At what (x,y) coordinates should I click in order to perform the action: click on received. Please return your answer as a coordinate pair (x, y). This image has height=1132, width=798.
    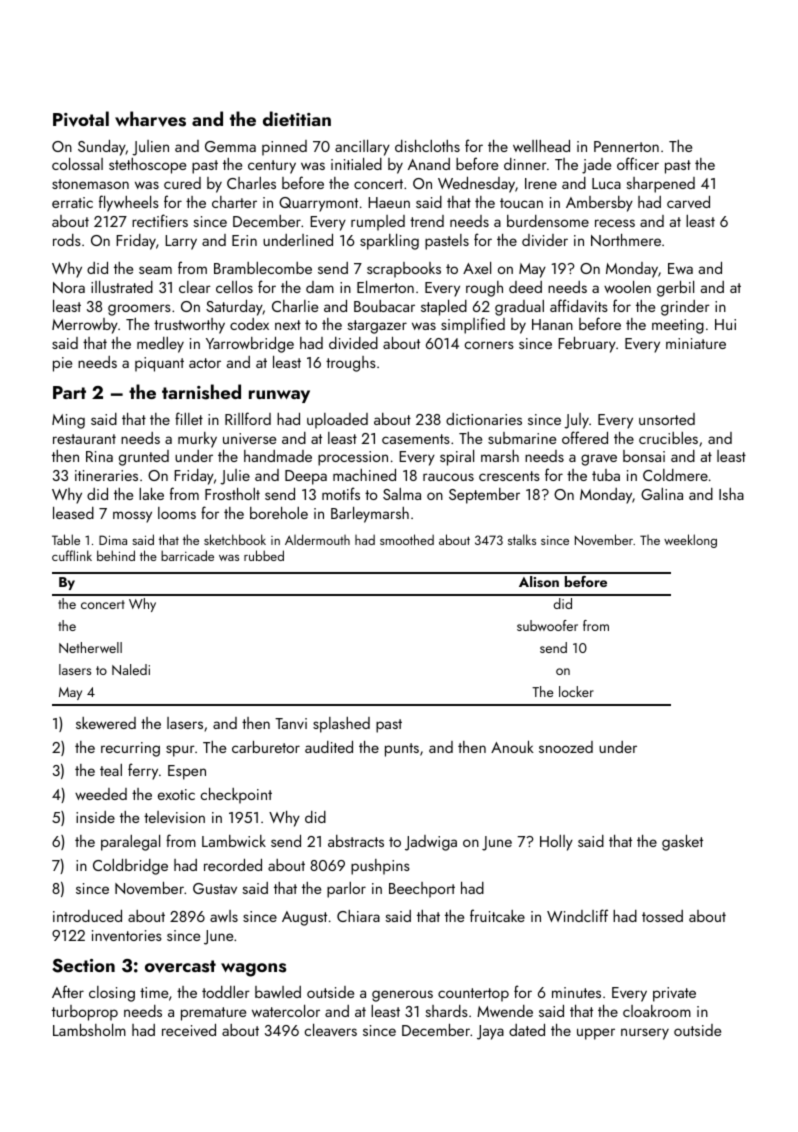
    Looking at the image, I should click on (189, 1030).
